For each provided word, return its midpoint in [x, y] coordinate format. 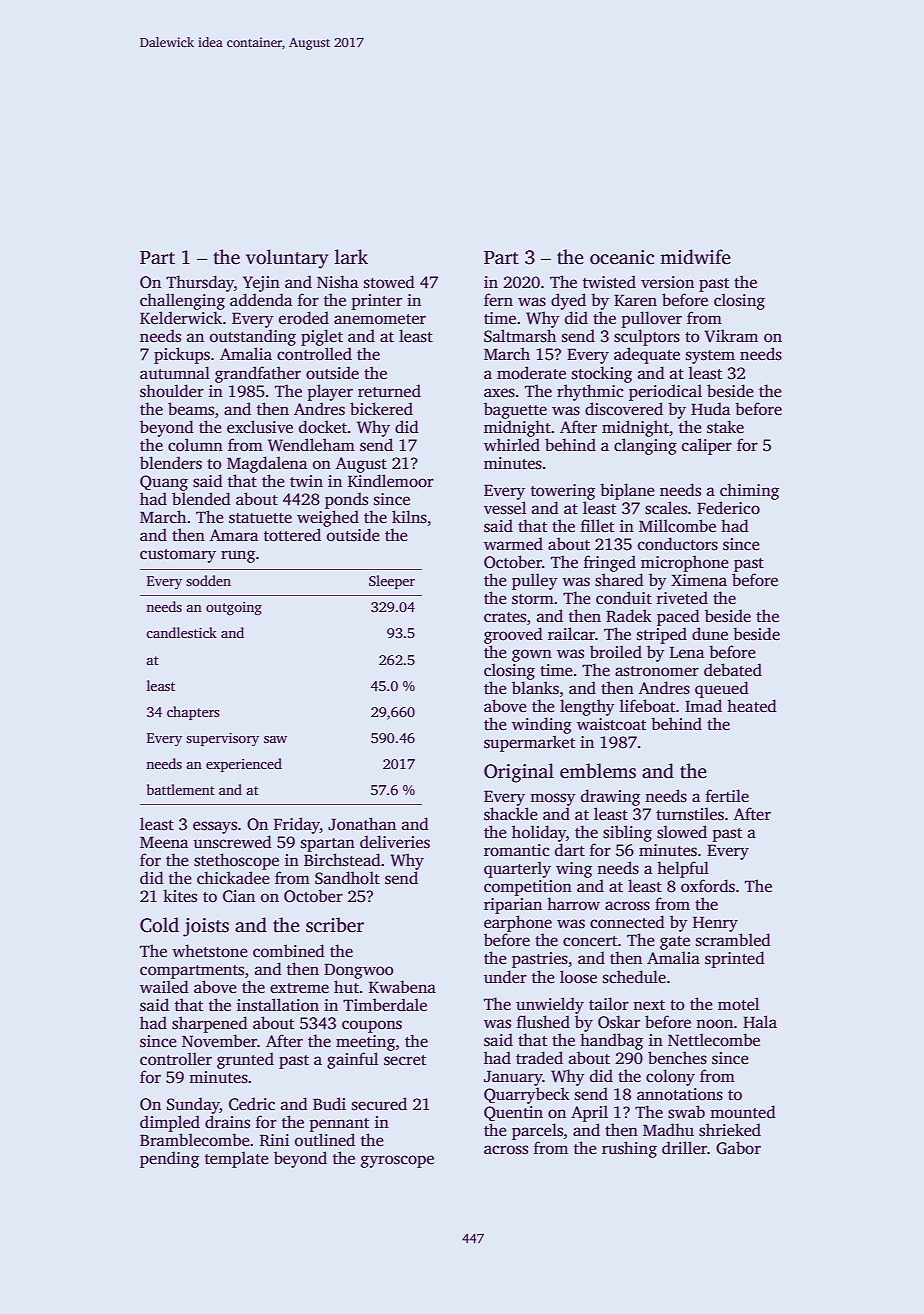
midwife [695, 257]
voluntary [287, 259]
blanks [535, 688]
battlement [181, 789]
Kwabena [402, 986]
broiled [616, 652]
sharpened [210, 1024]
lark [351, 257]
